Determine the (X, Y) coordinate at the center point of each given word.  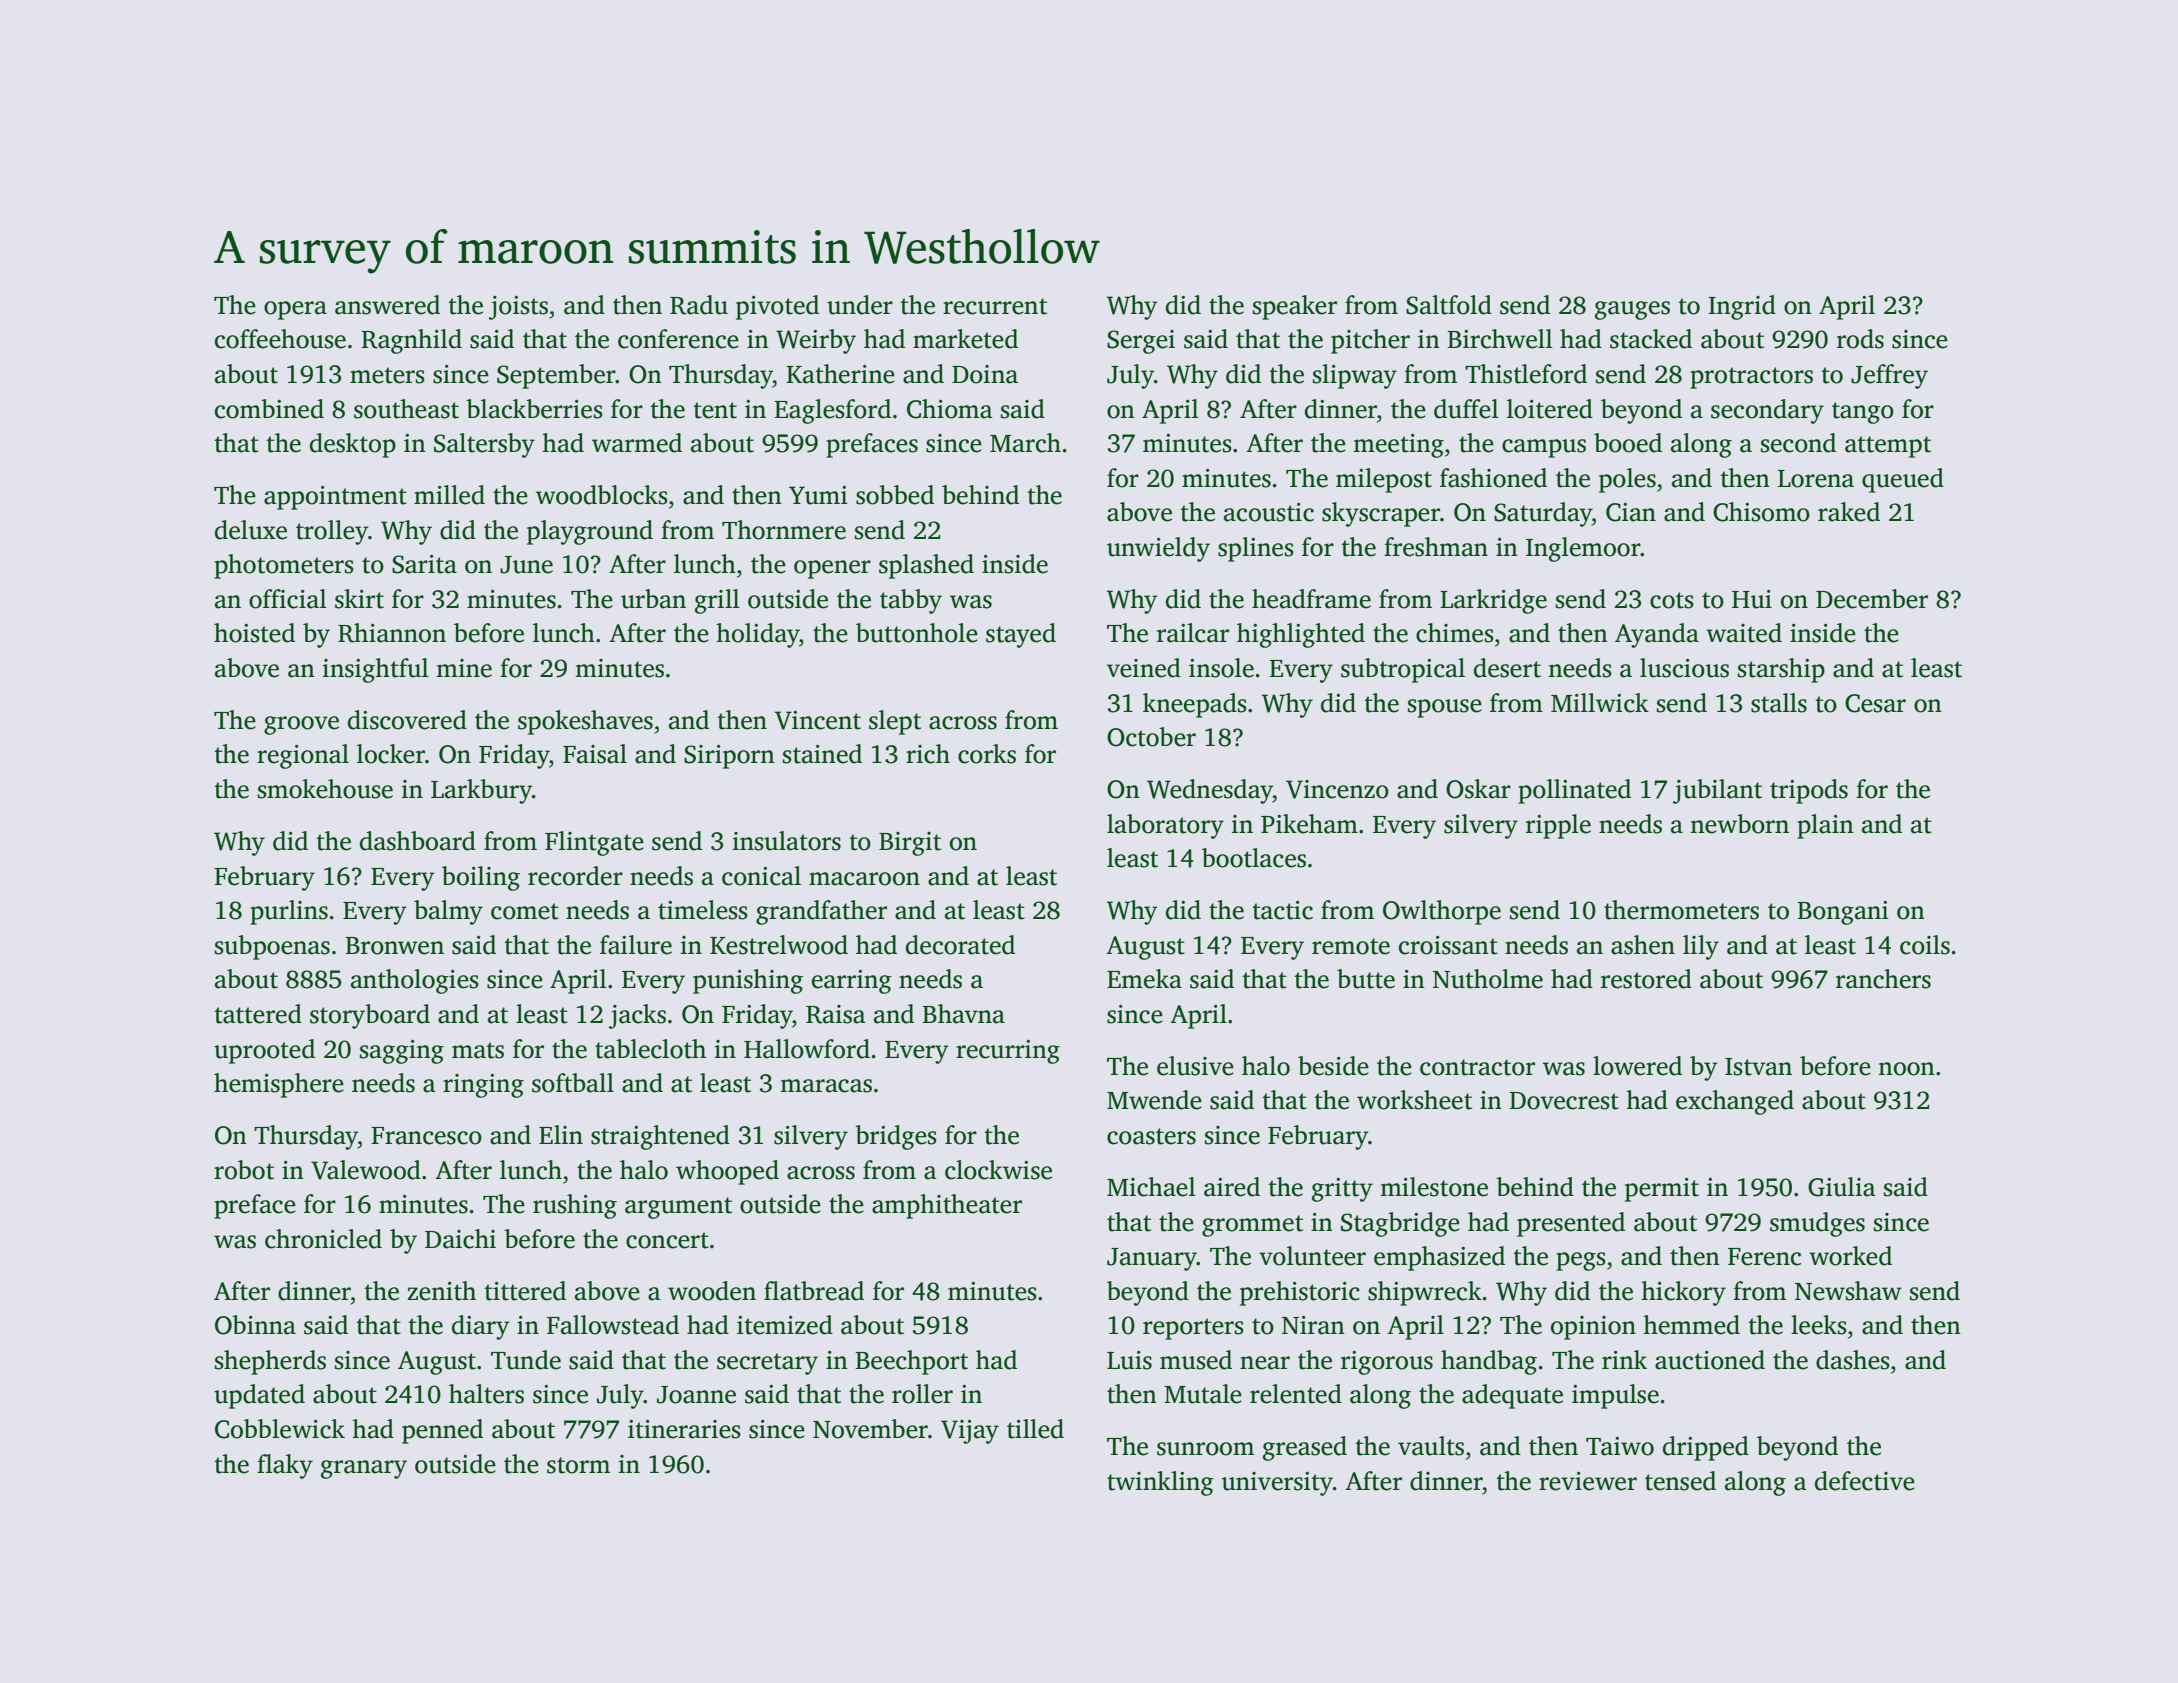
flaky (285, 1466)
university (1277, 1484)
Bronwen (394, 946)
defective (1865, 1481)
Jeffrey (1889, 376)
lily (1701, 947)
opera (295, 310)
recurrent (995, 306)
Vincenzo (1337, 789)
